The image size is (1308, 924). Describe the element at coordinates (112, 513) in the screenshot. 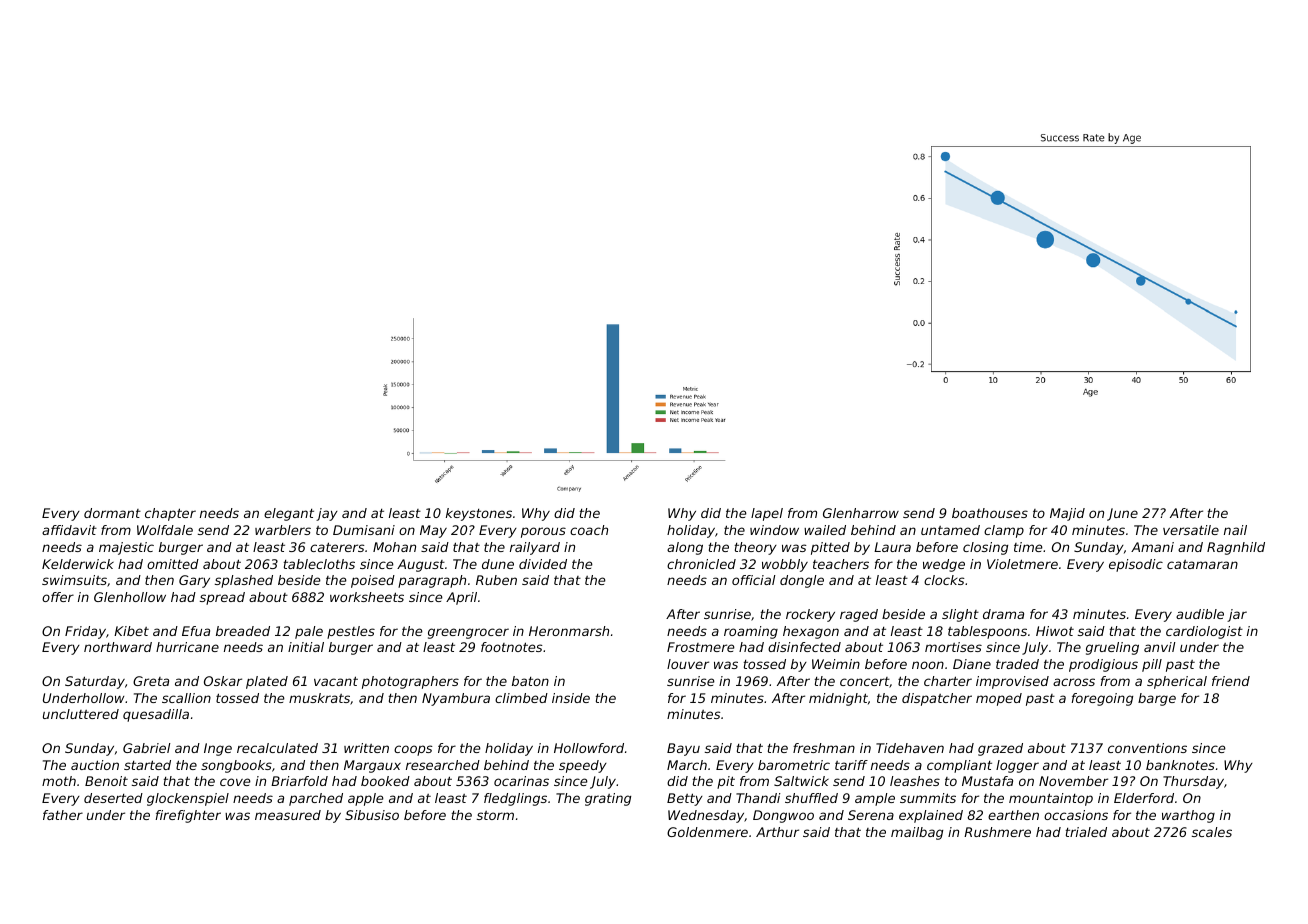

I see `dormant` at that location.
